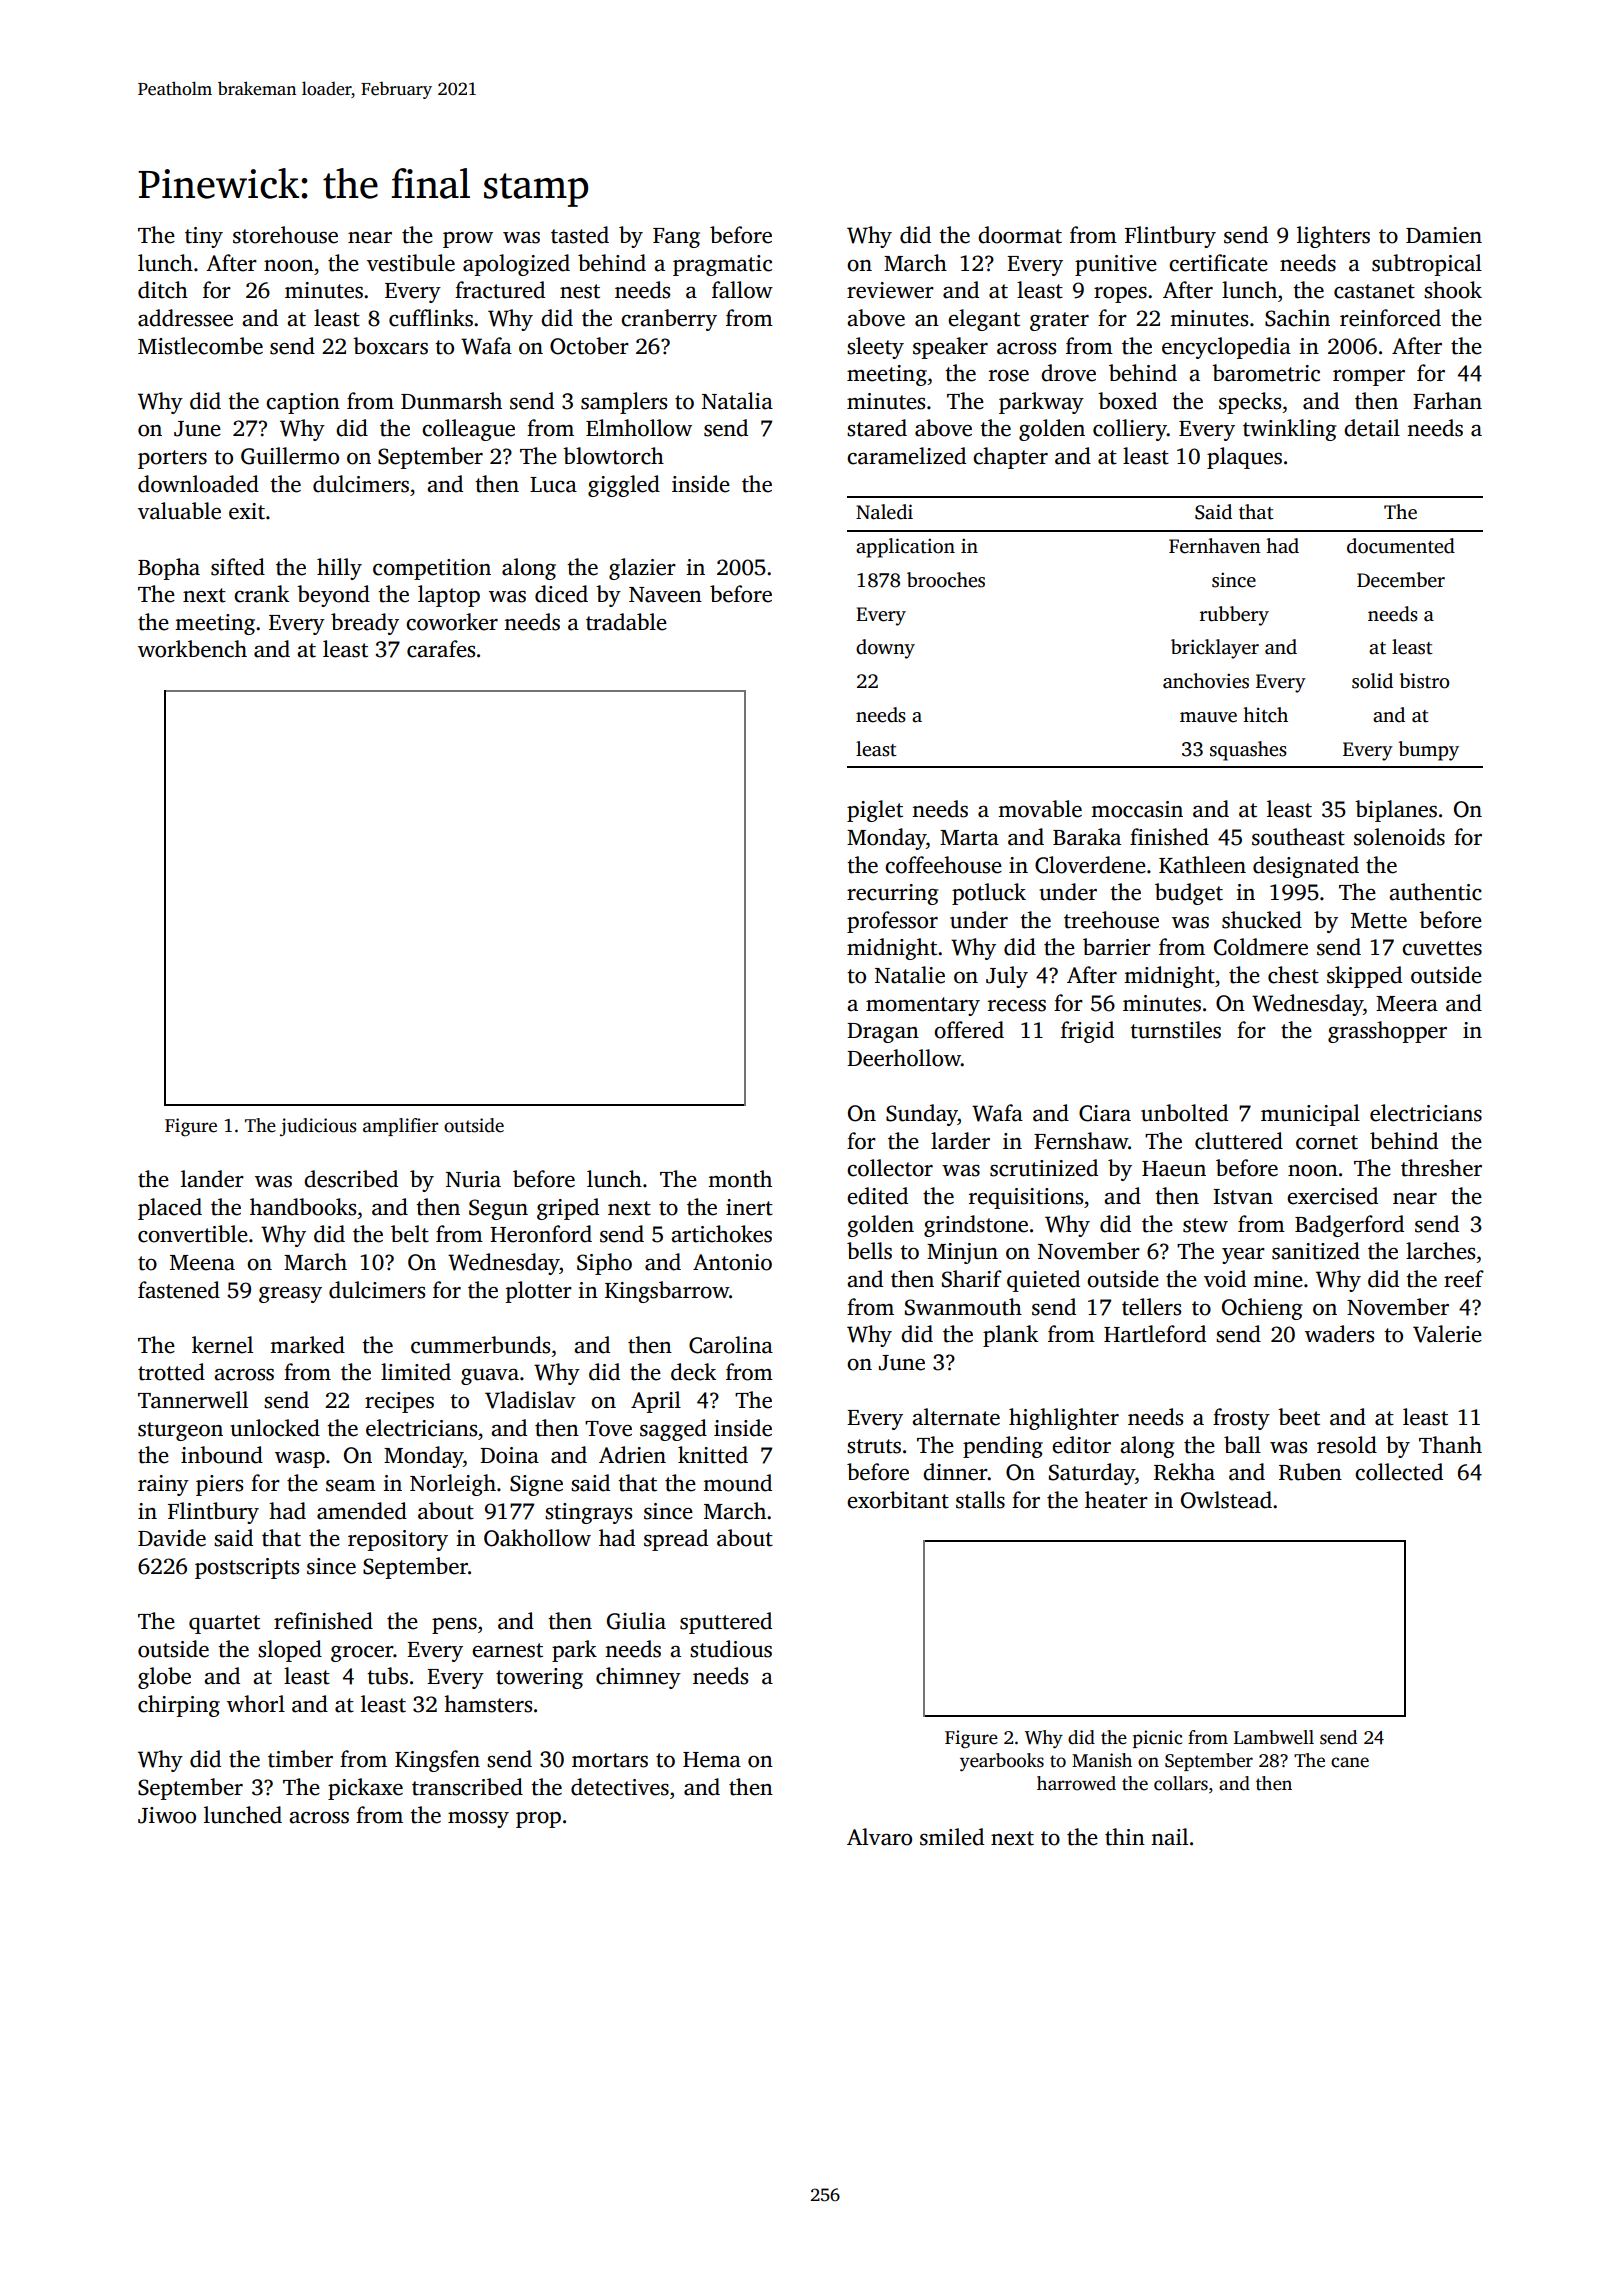 Image resolution: width=1620 pixels, height=2292 pixels. What do you see at coordinates (1010, 1336) in the screenshot?
I see `plank` at bounding box center [1010, 1336].
